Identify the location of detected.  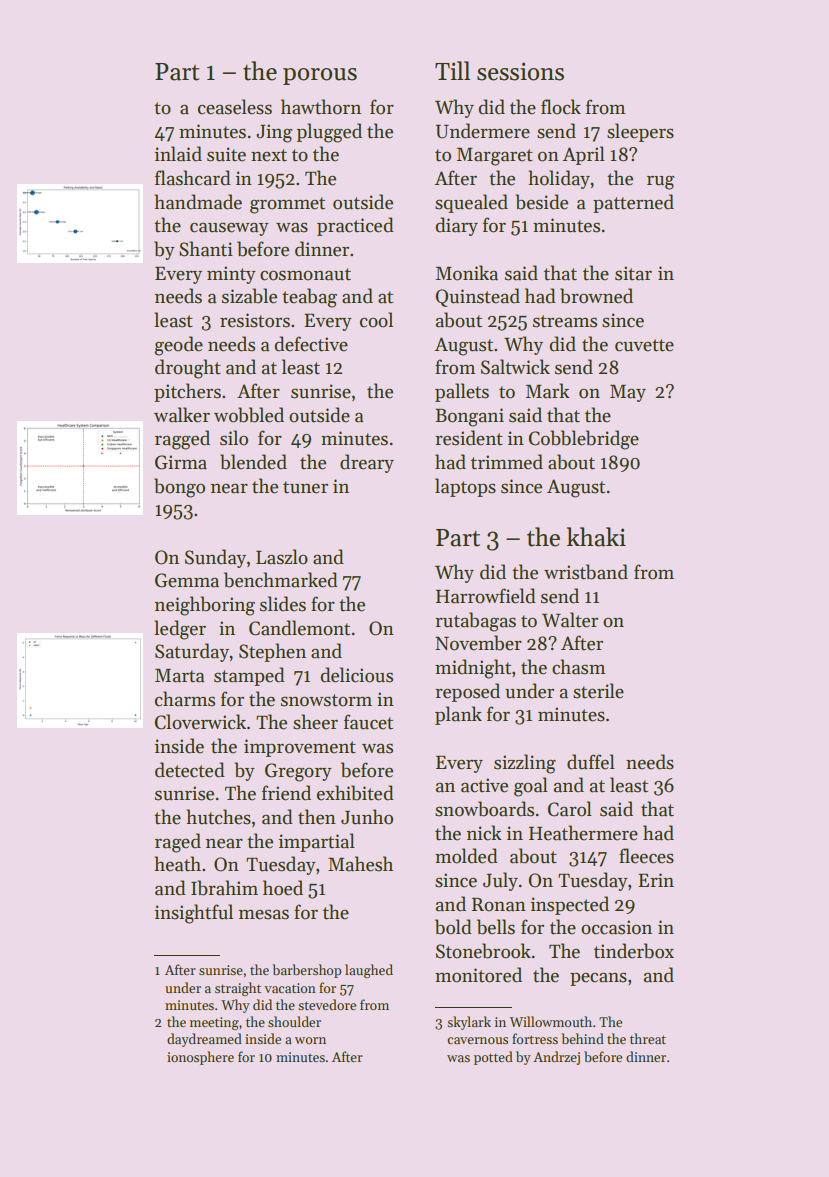
(190, 770).
